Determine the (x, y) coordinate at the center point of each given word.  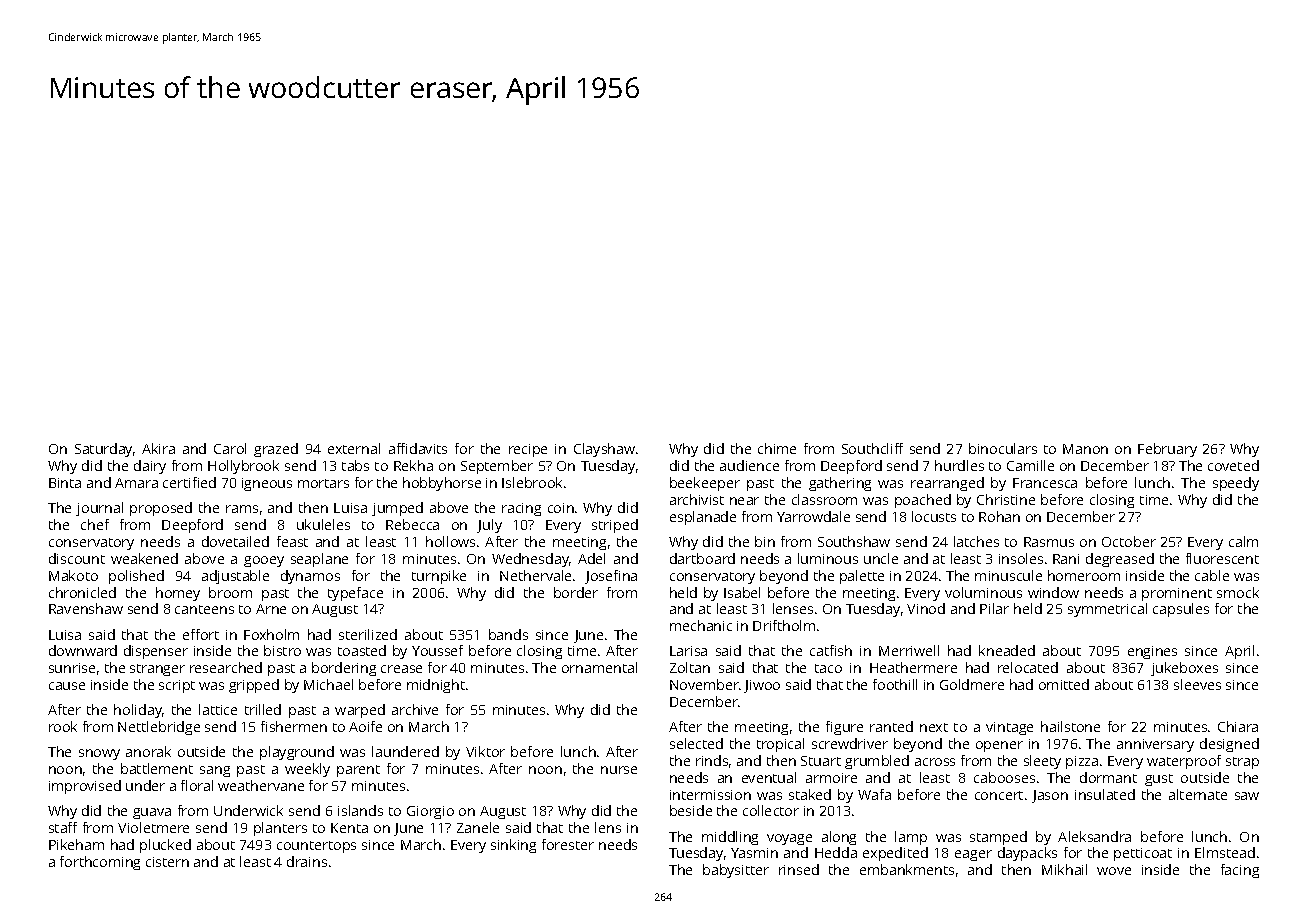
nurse (619, 770)
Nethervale (535, 575)
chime (777, 448)
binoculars (1003, 448)
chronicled (82, 592)
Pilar (994, 608)
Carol (230, 448)
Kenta (349, 828)
